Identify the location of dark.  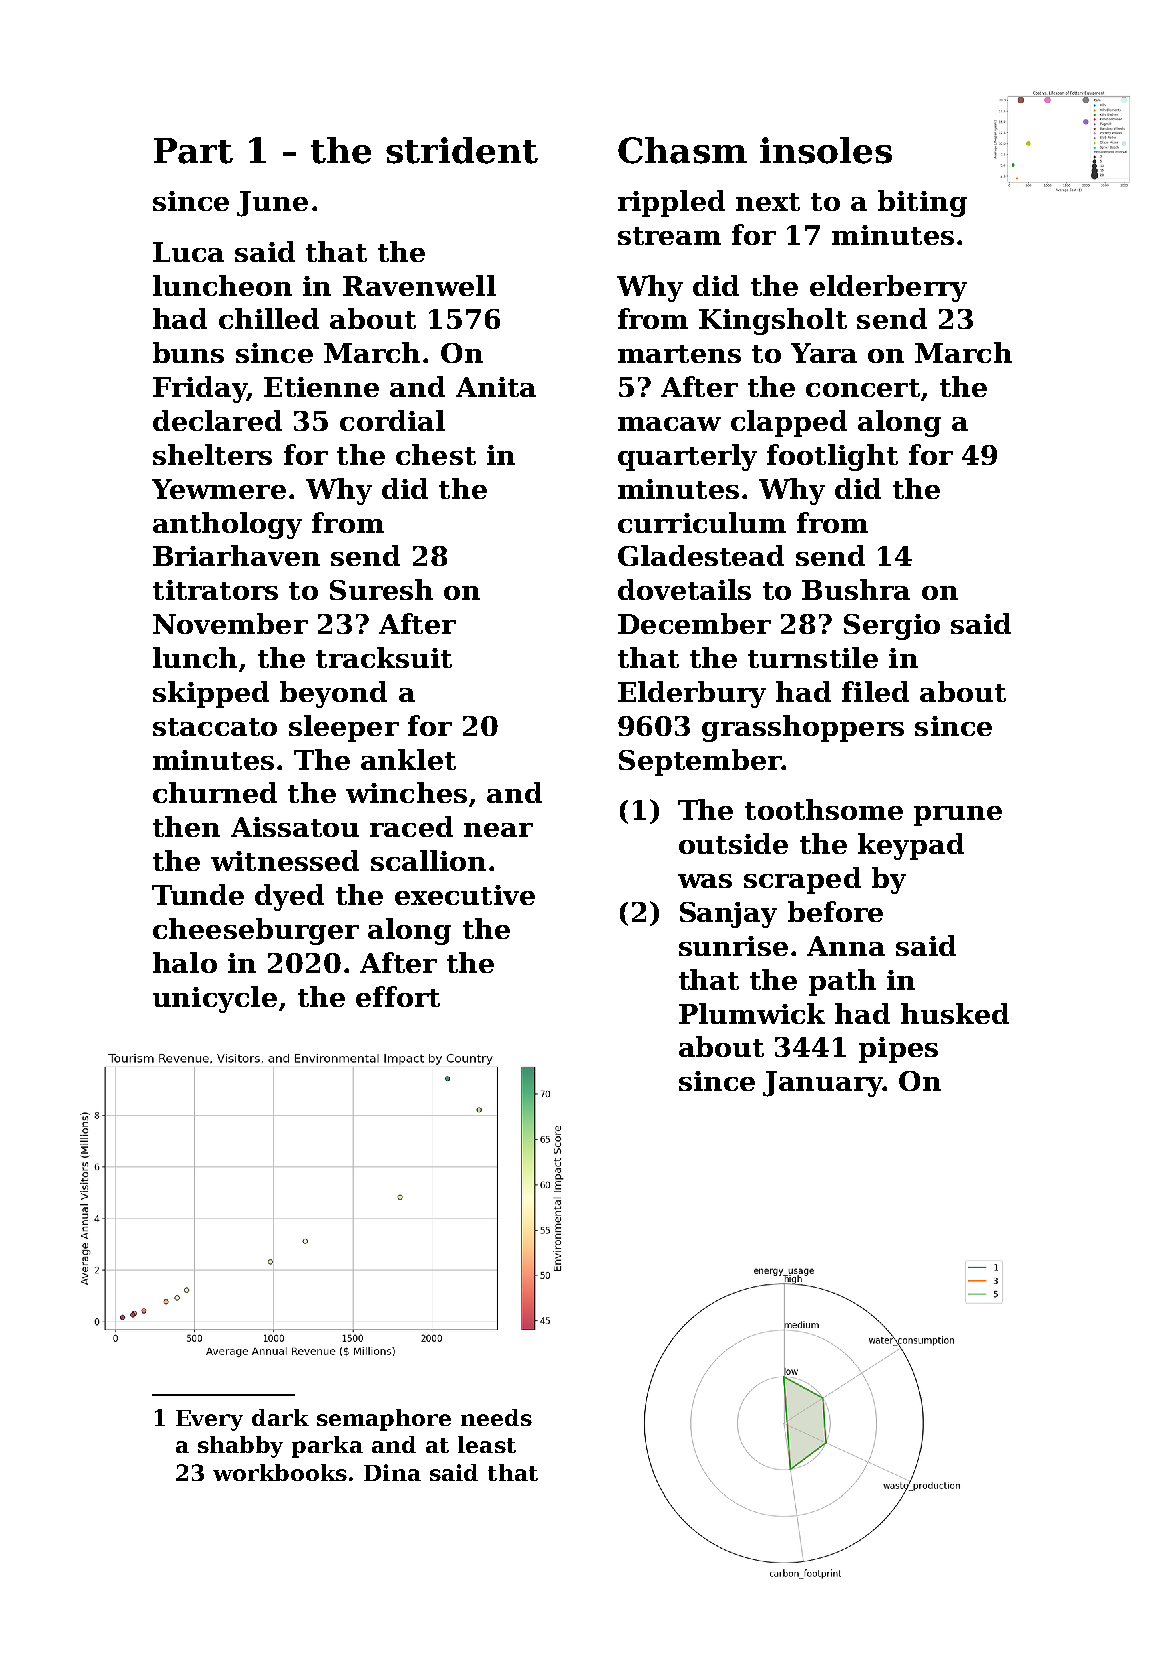
(280, 1417).
